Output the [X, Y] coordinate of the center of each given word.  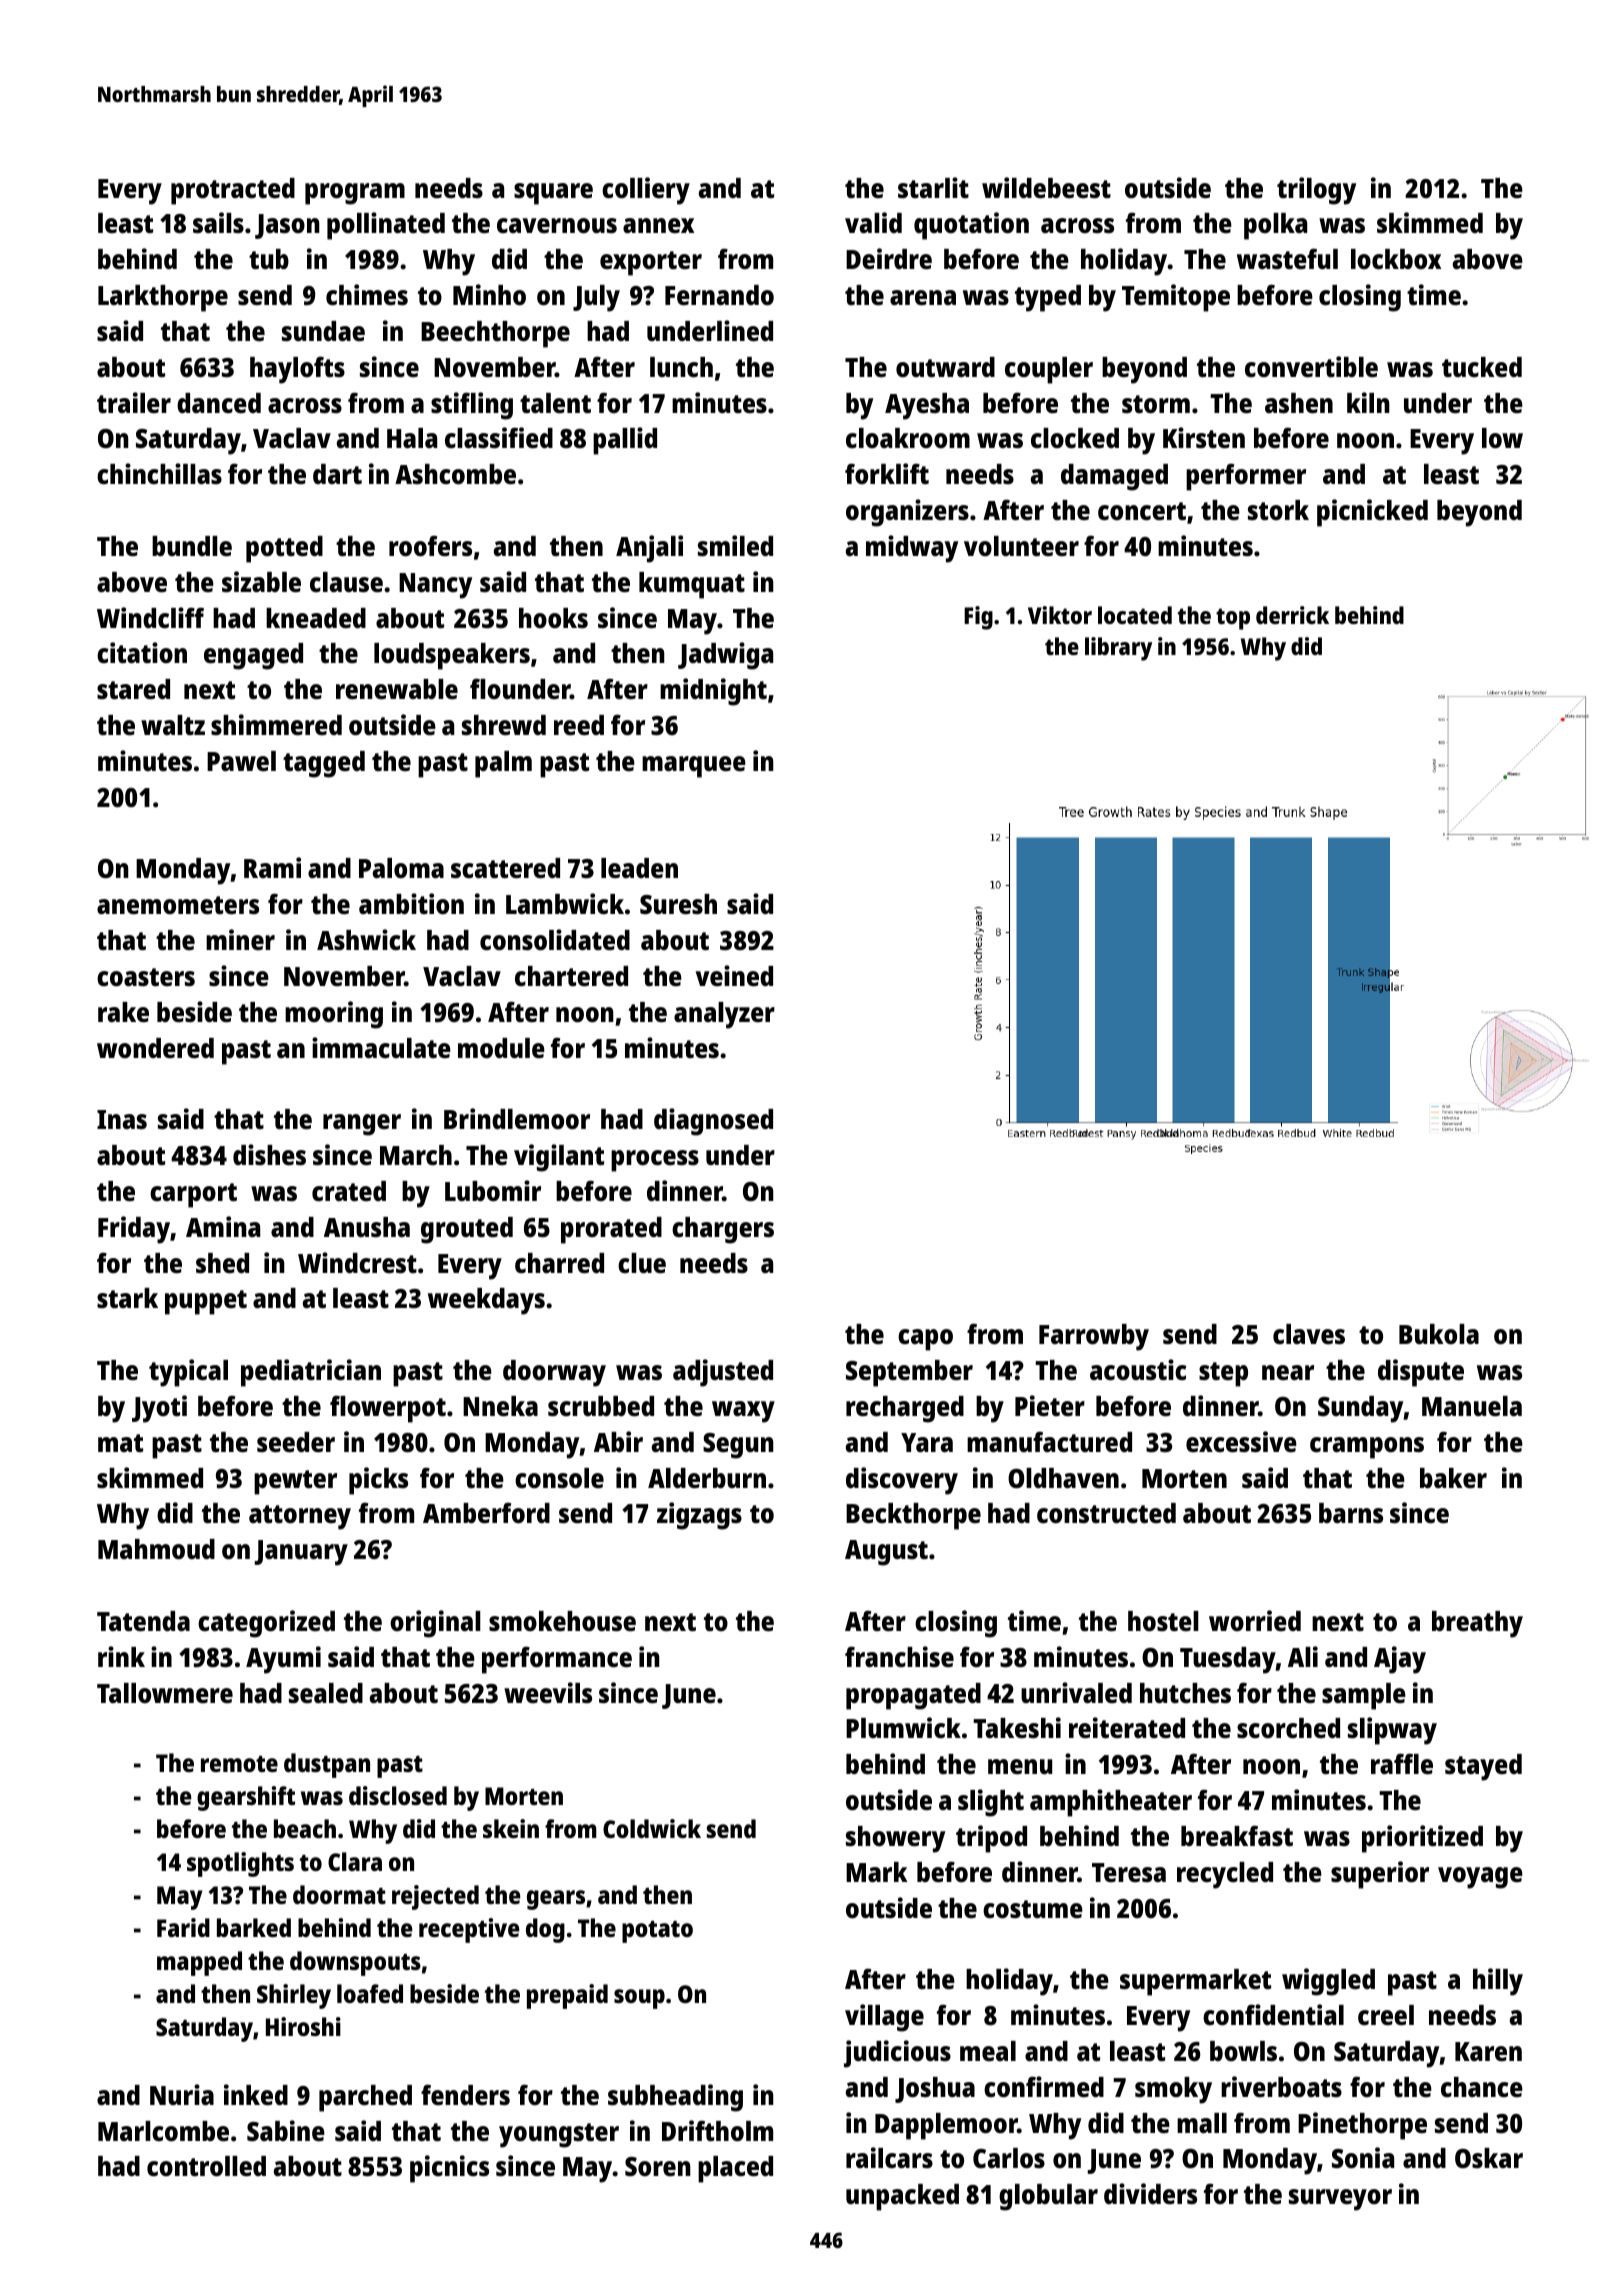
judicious [897, 2054]
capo [925, 1340]
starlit [933, 187]
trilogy [1316, 191]
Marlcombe [163, 2131]
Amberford [486, 1512]
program [355, 194]
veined [734, 975]
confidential [1273, 2015]
